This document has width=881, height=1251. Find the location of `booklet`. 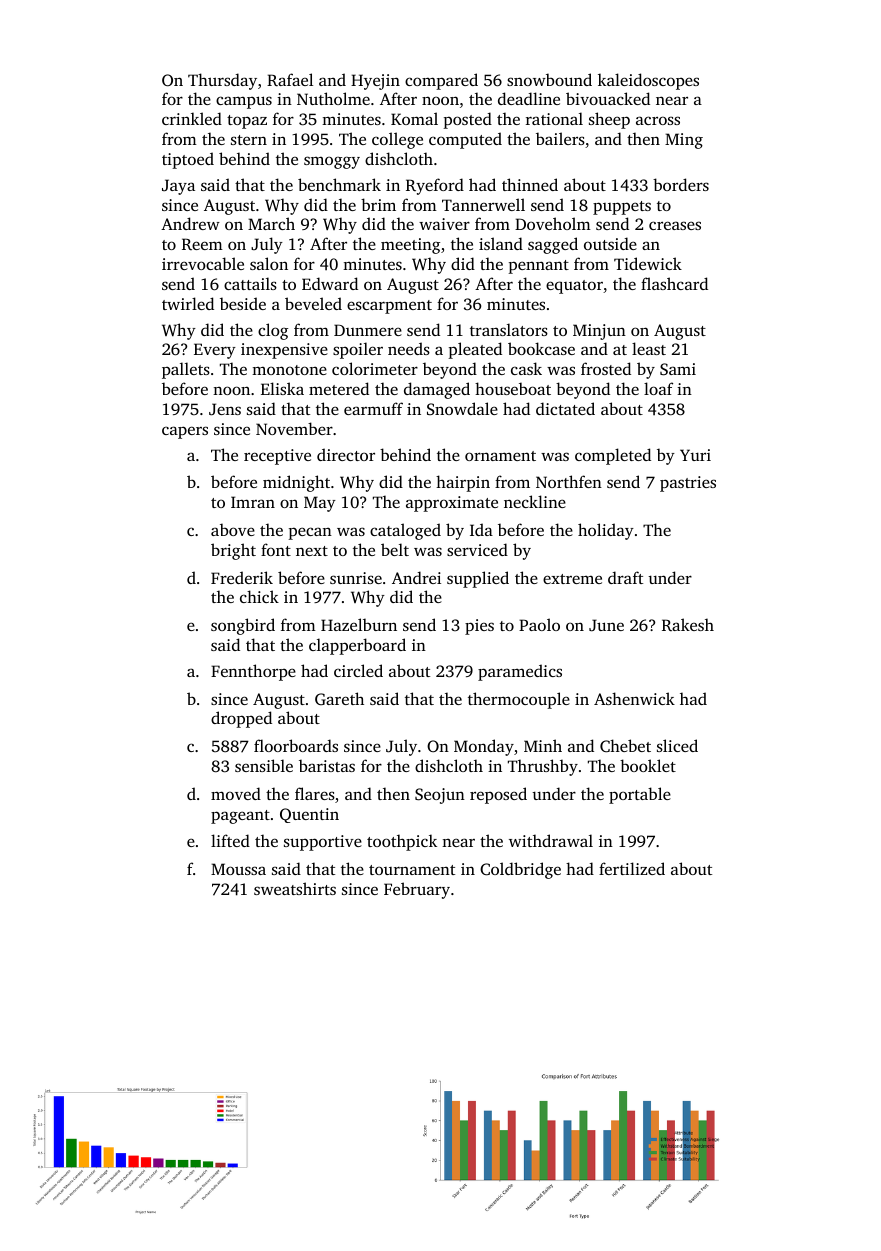

booklet is located at coordinates (648, 765).
